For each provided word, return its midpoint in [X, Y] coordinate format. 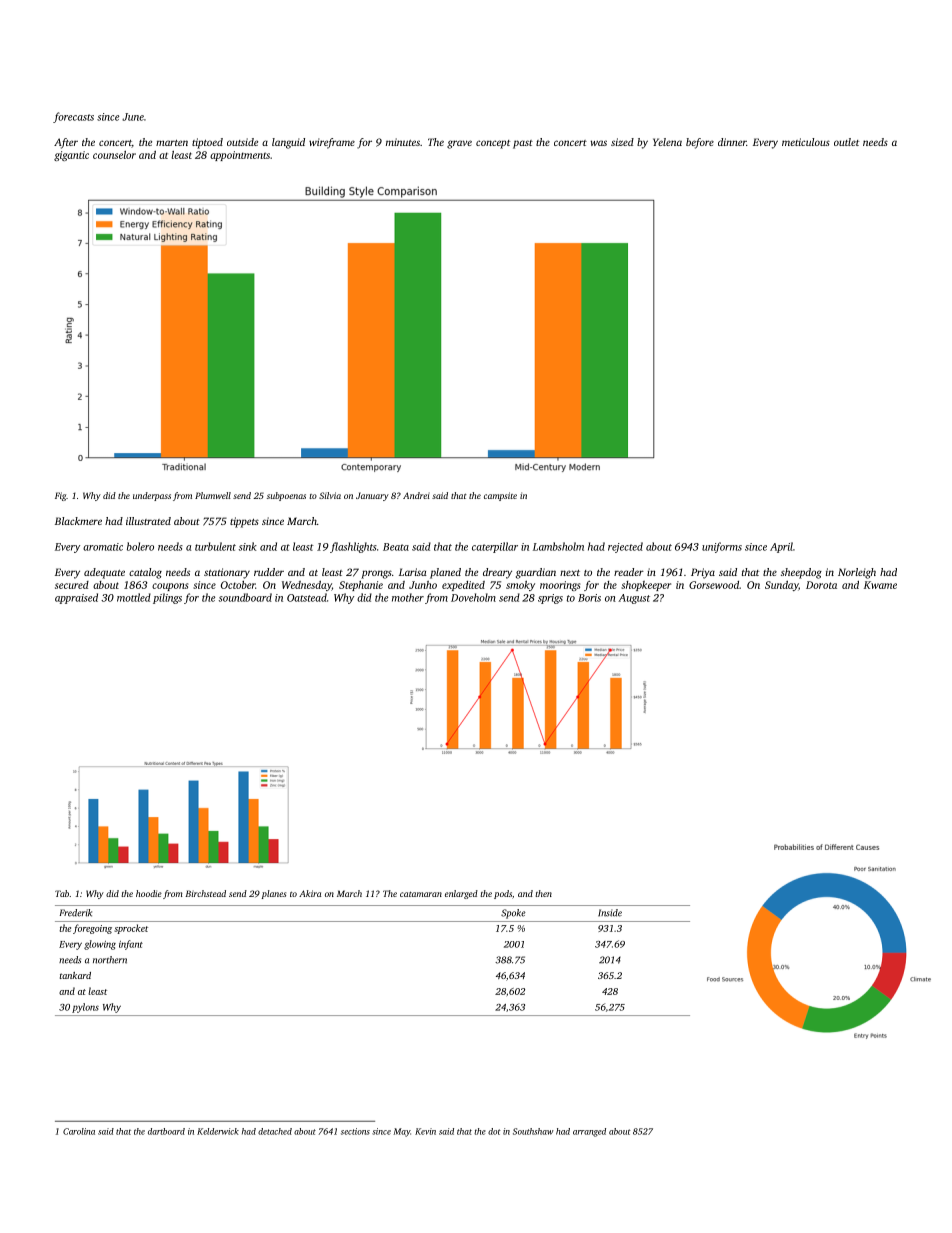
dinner [732, 142]
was [599, 143]
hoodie [149, 893]
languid [288, 143]
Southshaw [533, 1131]
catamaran [421, 894]
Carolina [79, 1131]
